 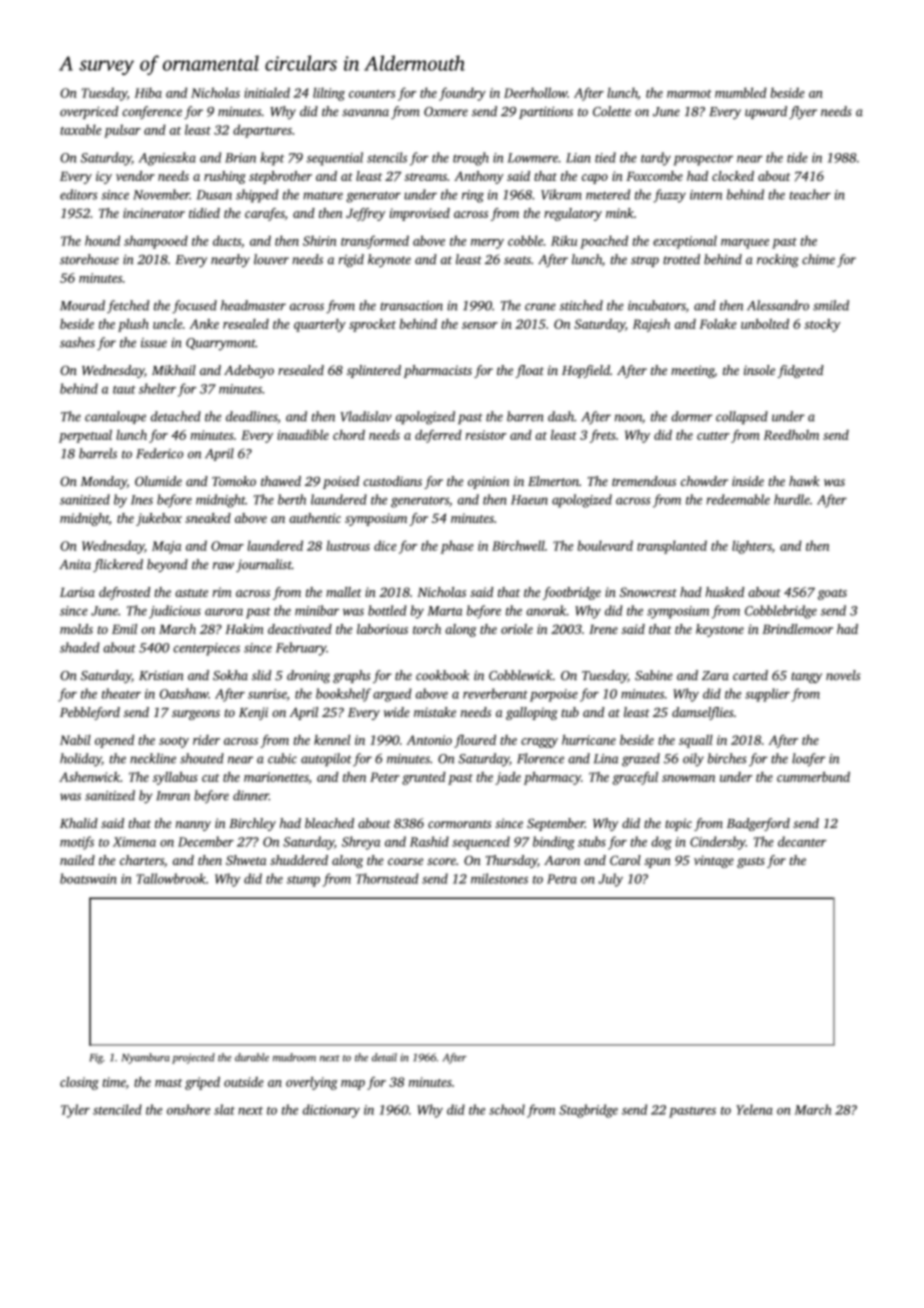 What do you see at coordinates (797, 629) in the screenshot?
I see `Brindlemoor` at bounding box center [797, 629].
